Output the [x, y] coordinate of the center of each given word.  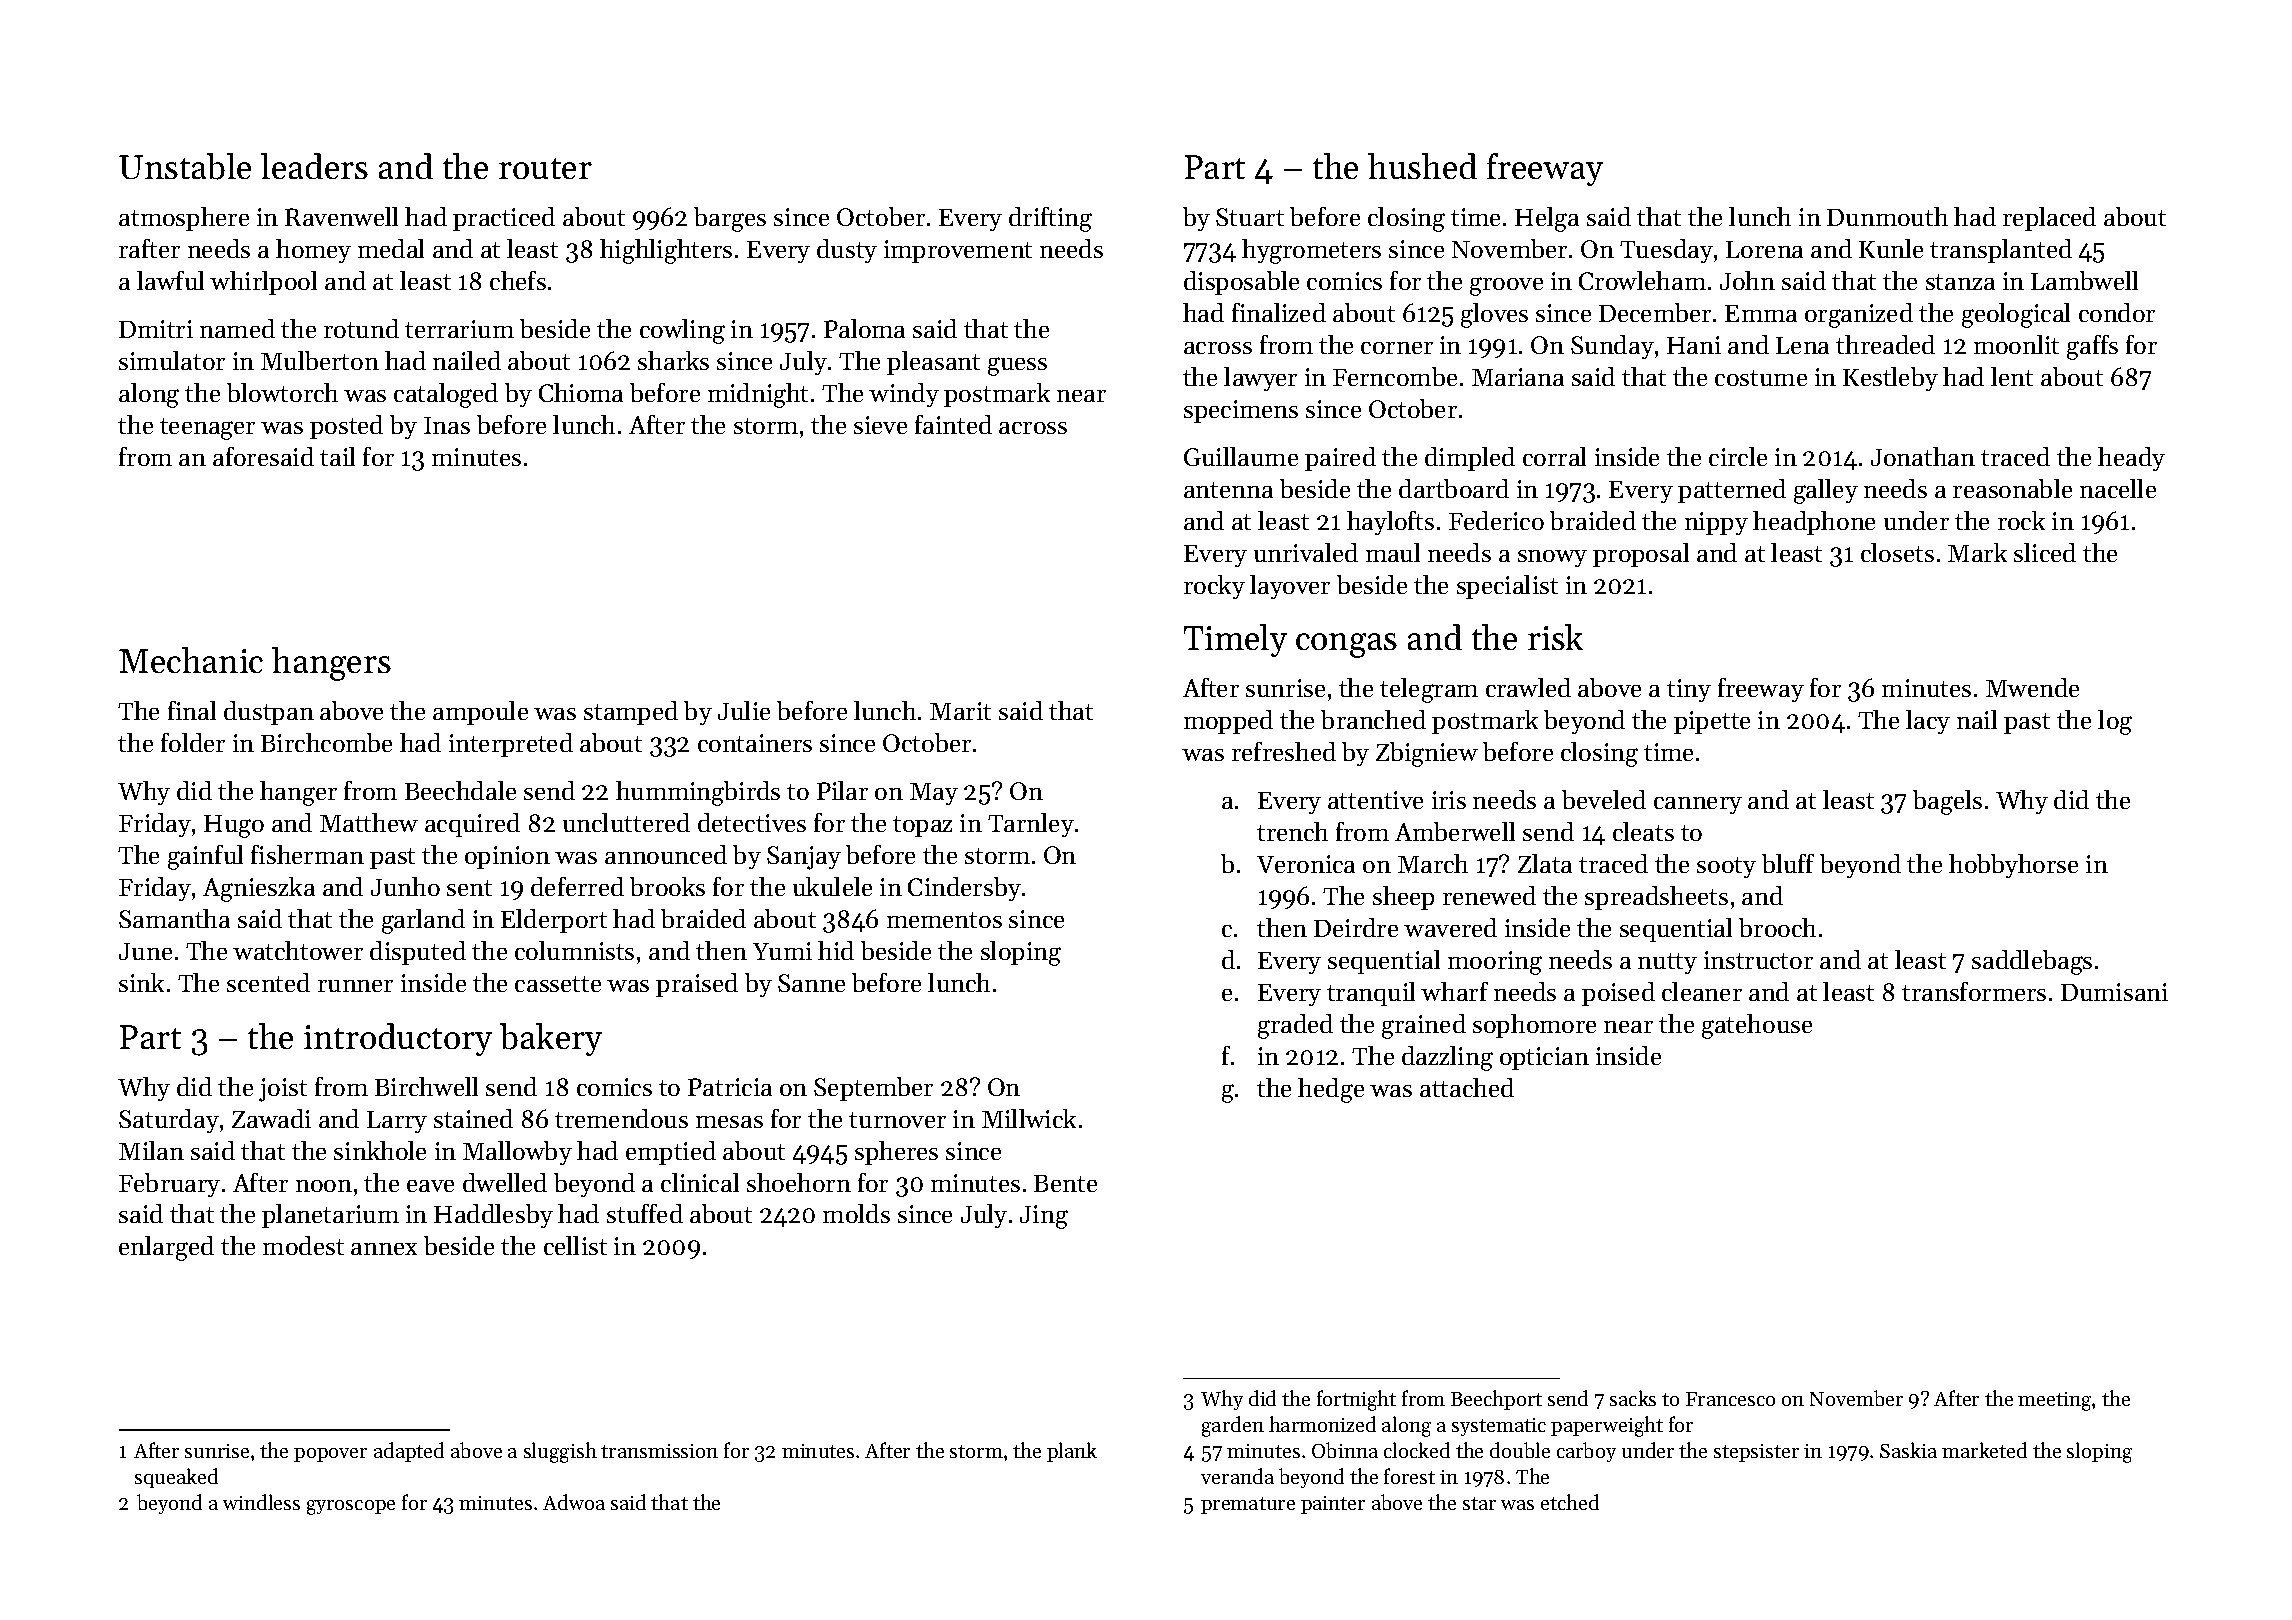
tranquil [1371, 994]
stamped [631, 713]
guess [1017, 366]
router [545, 168]
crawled [1528, 687]
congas [1346, 645]
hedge [1331, 1090]
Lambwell [2084, 280]
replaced [2049, 219]
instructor [1758, 960]
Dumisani [2114, 992]
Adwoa [574, 1502]
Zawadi [271, 1118]
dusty [847, 251]
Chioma [581, 392]
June [145, 951]
